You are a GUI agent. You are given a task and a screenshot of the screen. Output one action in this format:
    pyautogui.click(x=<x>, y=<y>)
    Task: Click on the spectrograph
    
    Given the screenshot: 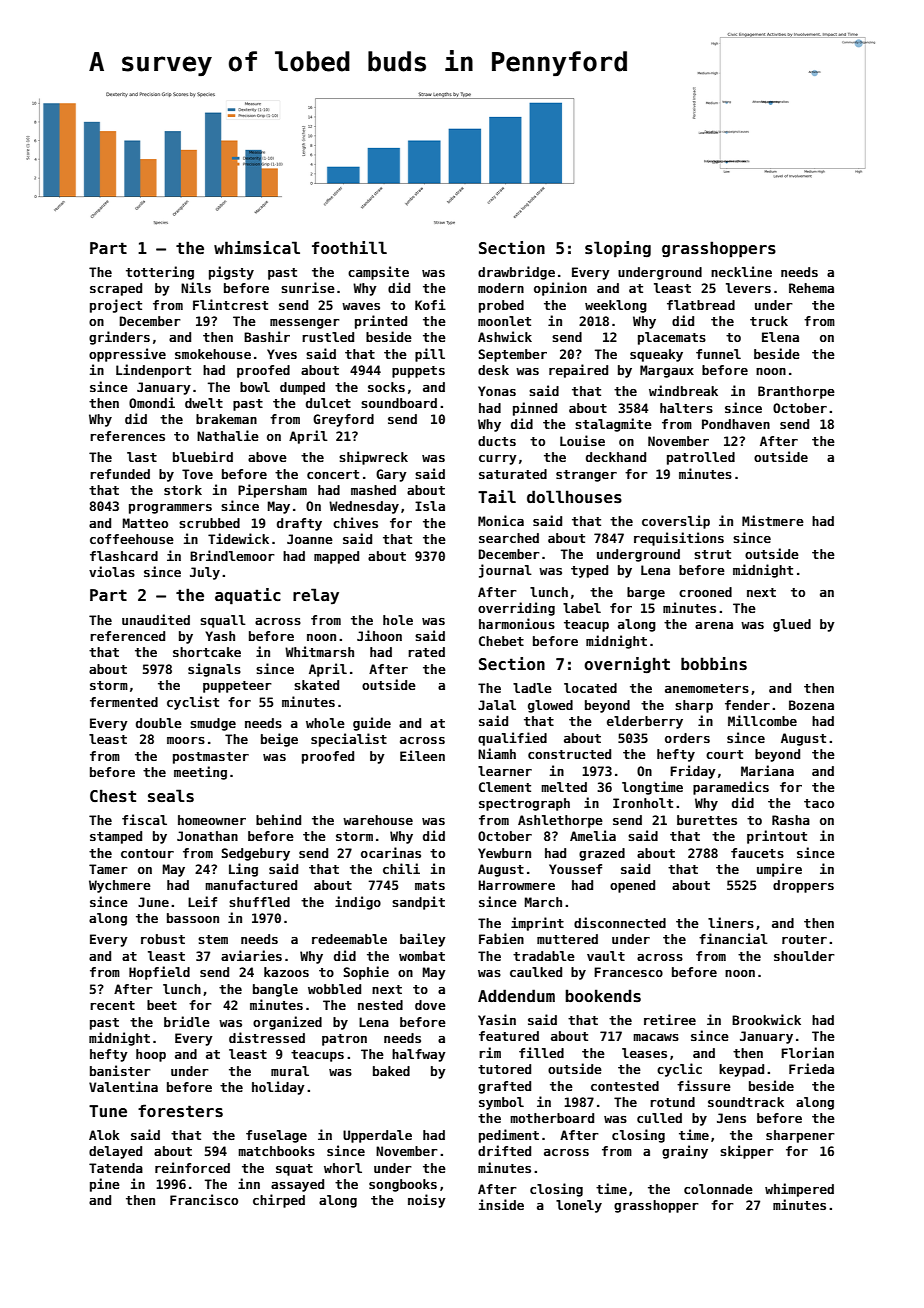 What is the action you would take?
    pyautogui.click(x=524, y=804)
